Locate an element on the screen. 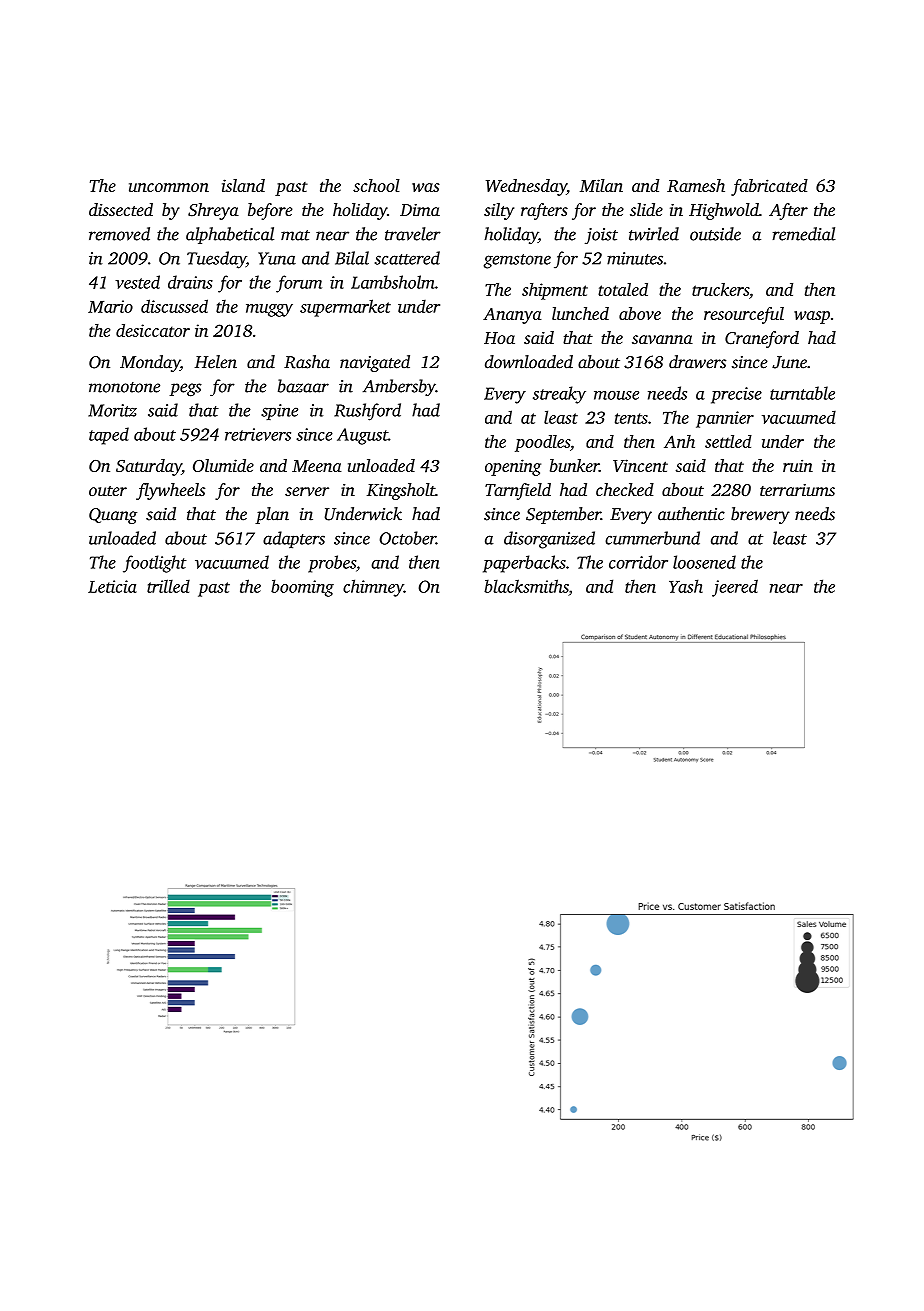 This screenshot has height=1311, width=924. outside is located at coordinates (715, 234).
